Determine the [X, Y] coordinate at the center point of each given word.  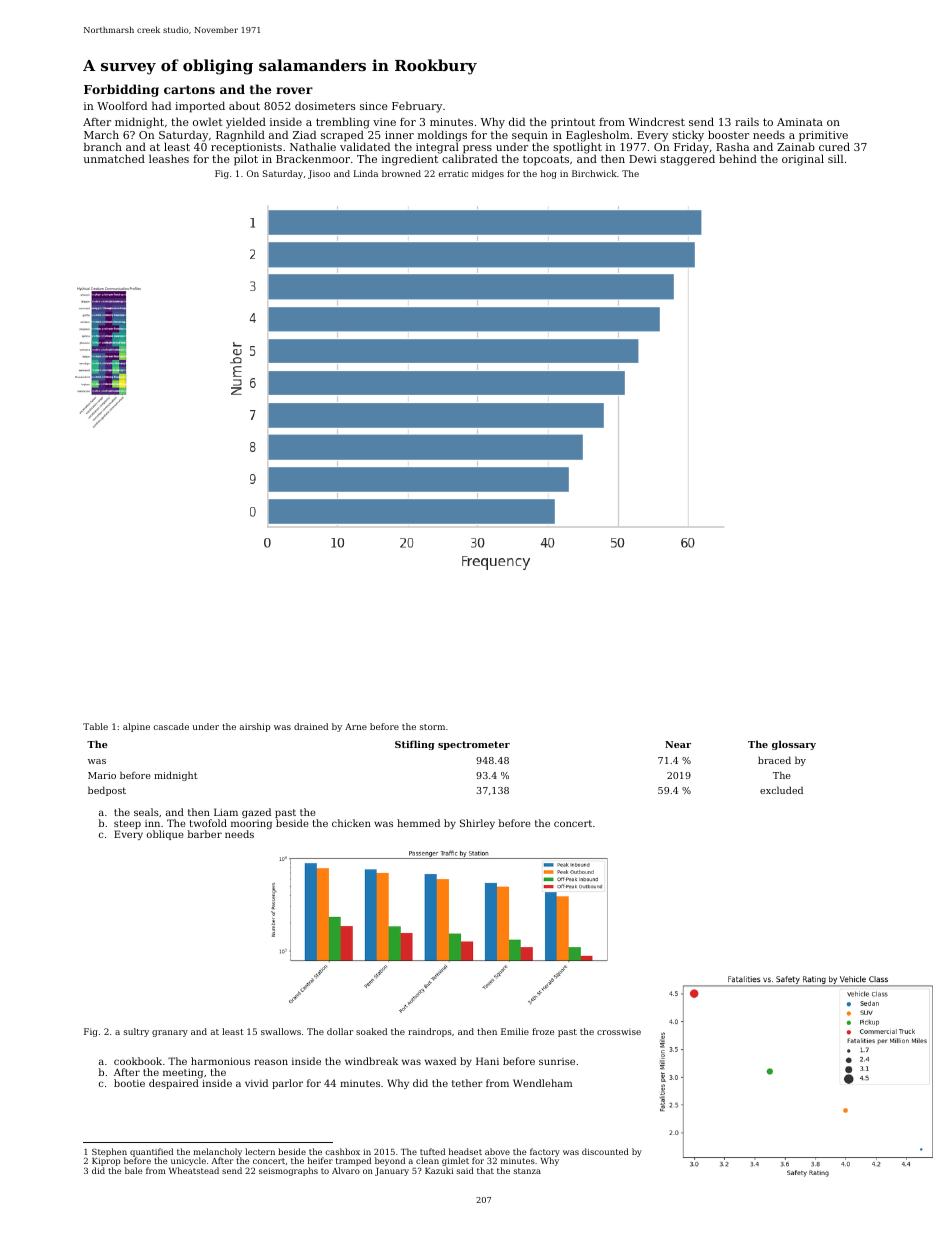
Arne [356, 726]
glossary [794, 745]
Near [678, 744]
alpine [136, 727]
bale [133, 1170]
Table [95, 726]
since [374, 106]
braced [774, 760]
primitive [823, 136]
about [244, 105]
